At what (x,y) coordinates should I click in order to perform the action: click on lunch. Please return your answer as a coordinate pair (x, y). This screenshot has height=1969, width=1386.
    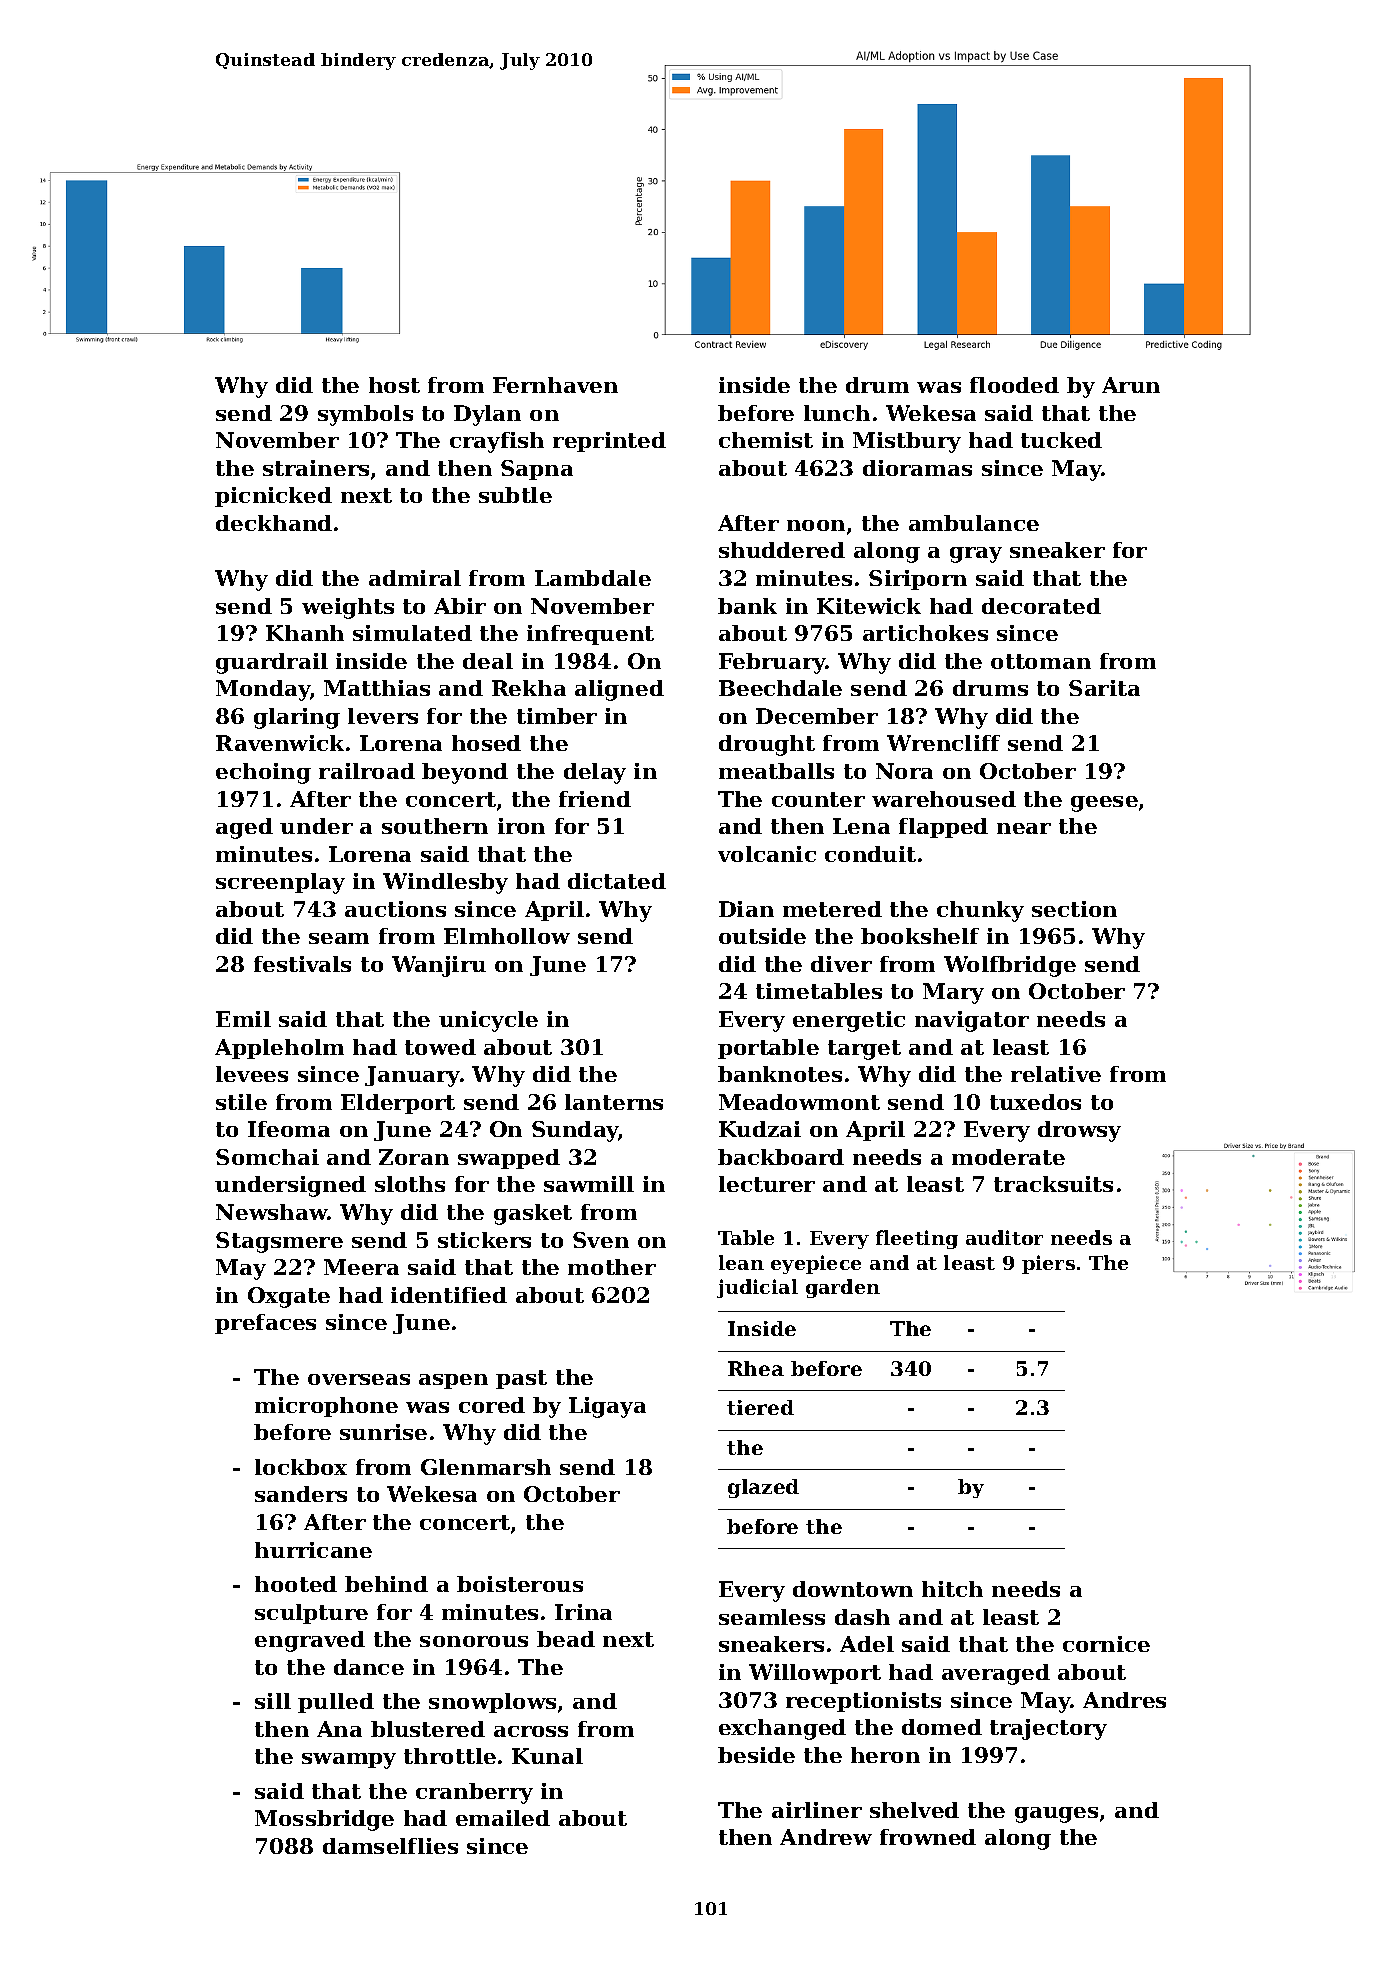
    Looking at the image, I should click on (837, 413).
